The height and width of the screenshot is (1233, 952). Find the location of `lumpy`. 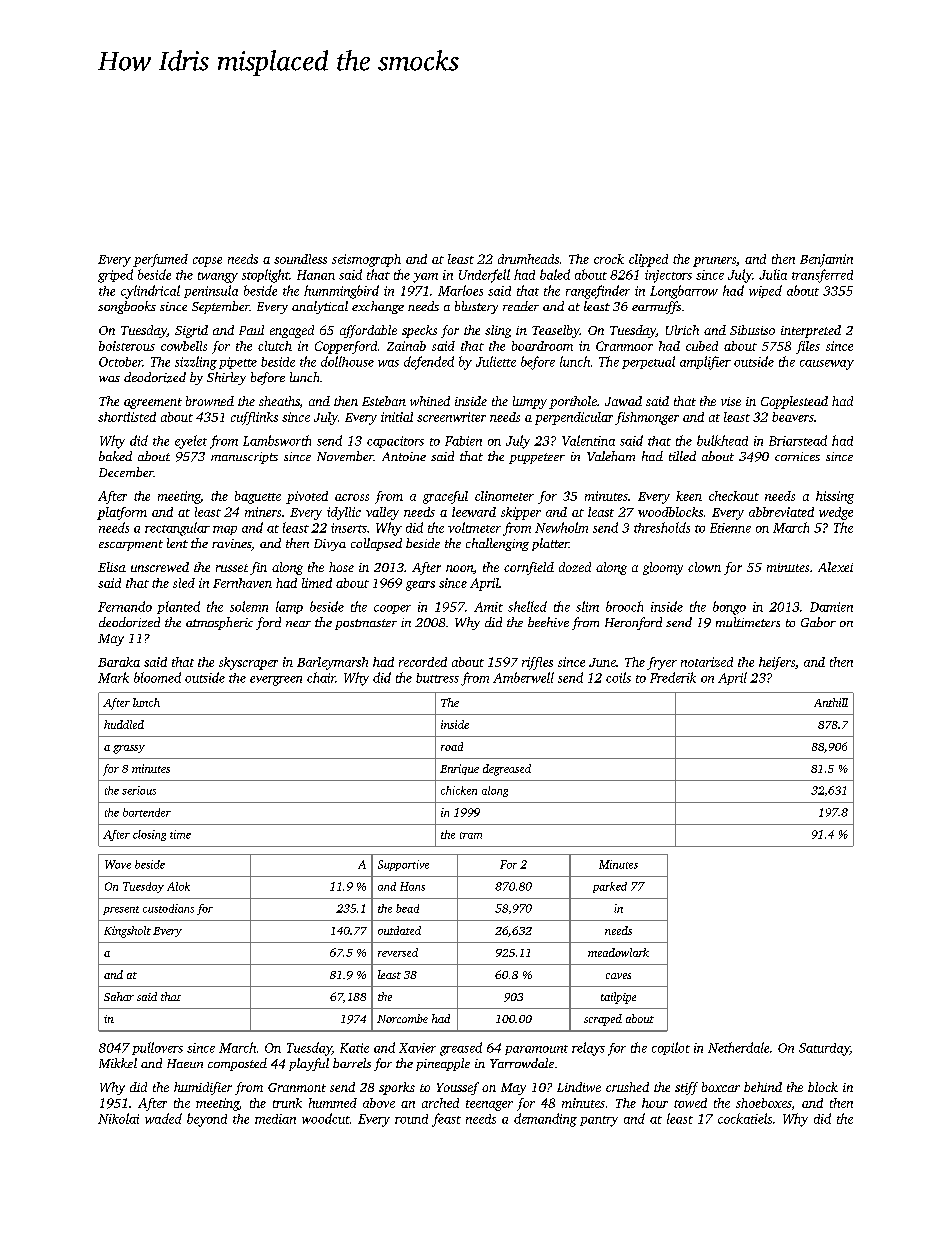

lumpy is located at coordinates (530, 402).
